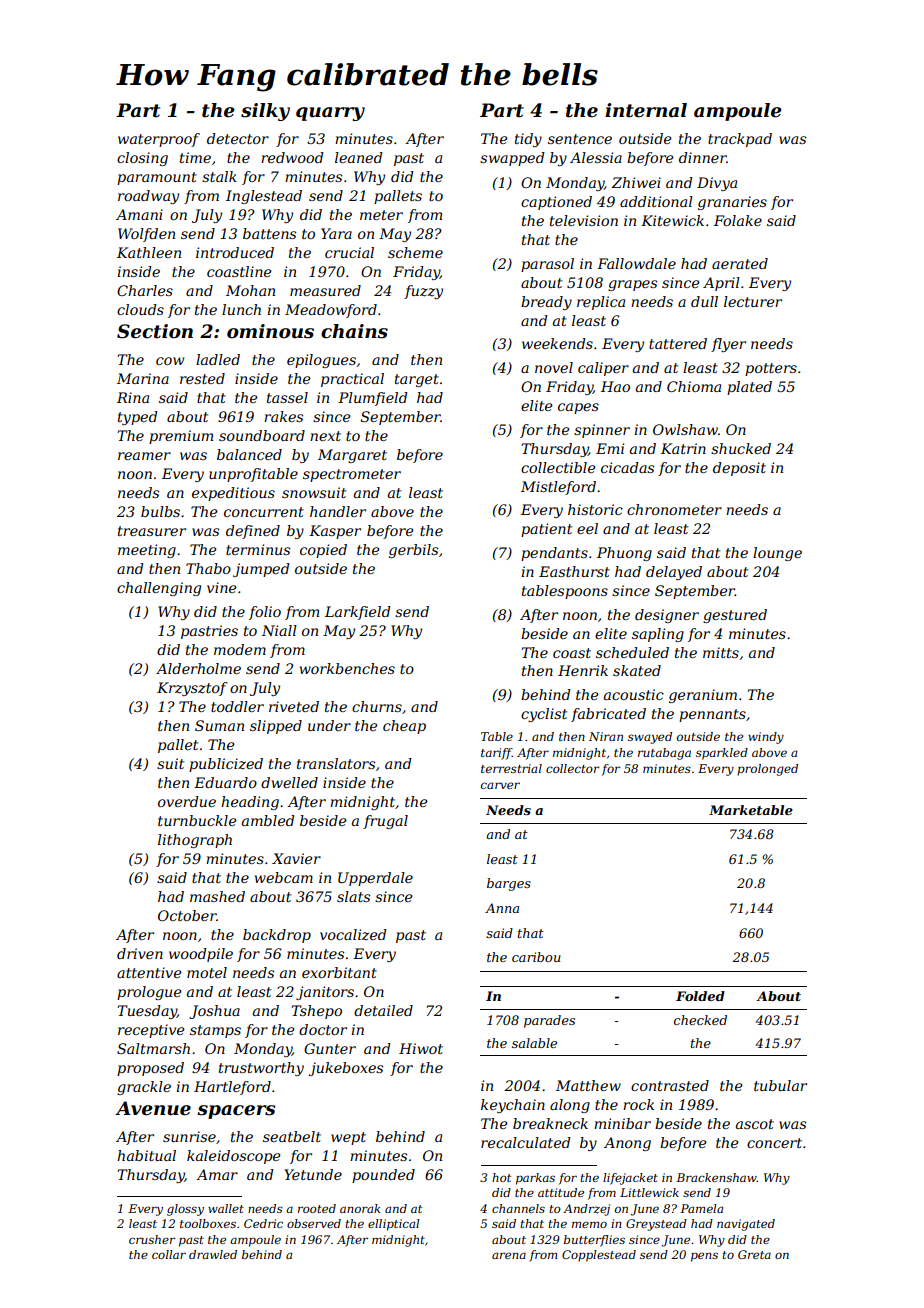 The height and width of the image is (1308, 924). I want to click on churns, so click(377, 706).
